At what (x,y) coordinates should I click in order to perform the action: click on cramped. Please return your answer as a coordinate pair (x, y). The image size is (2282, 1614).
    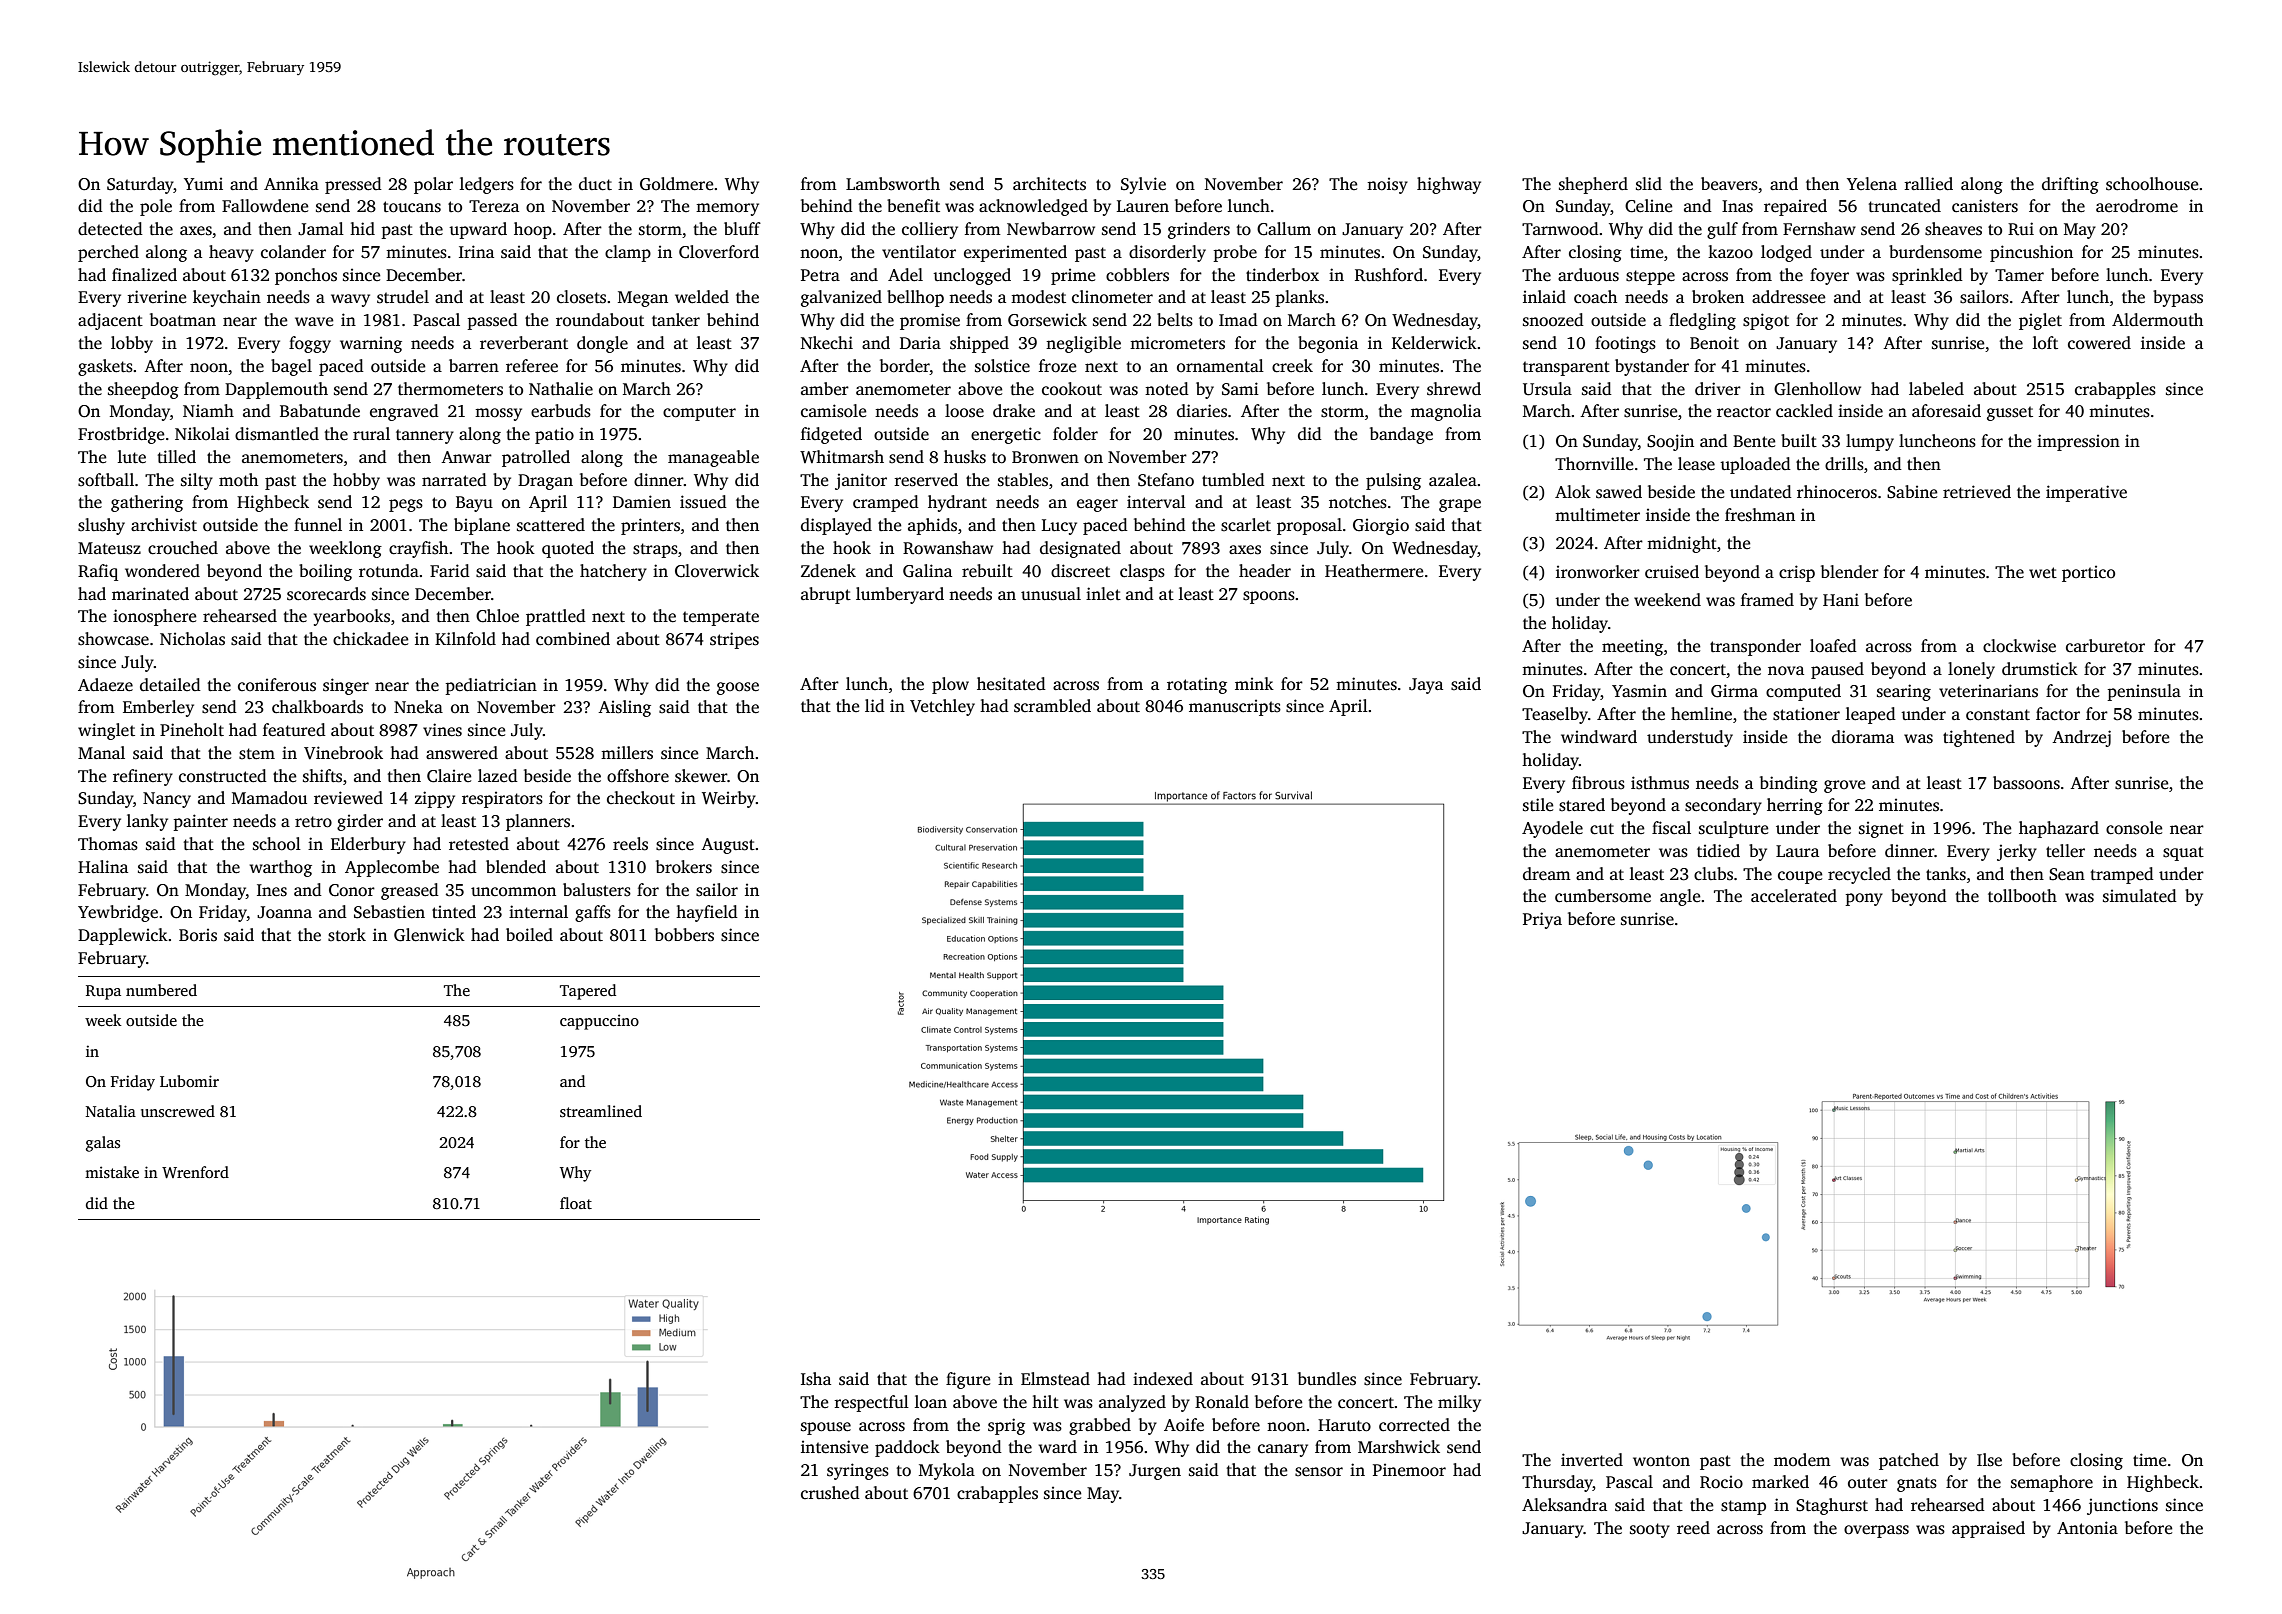
    Looking at the image, I should click on (886, 503).
